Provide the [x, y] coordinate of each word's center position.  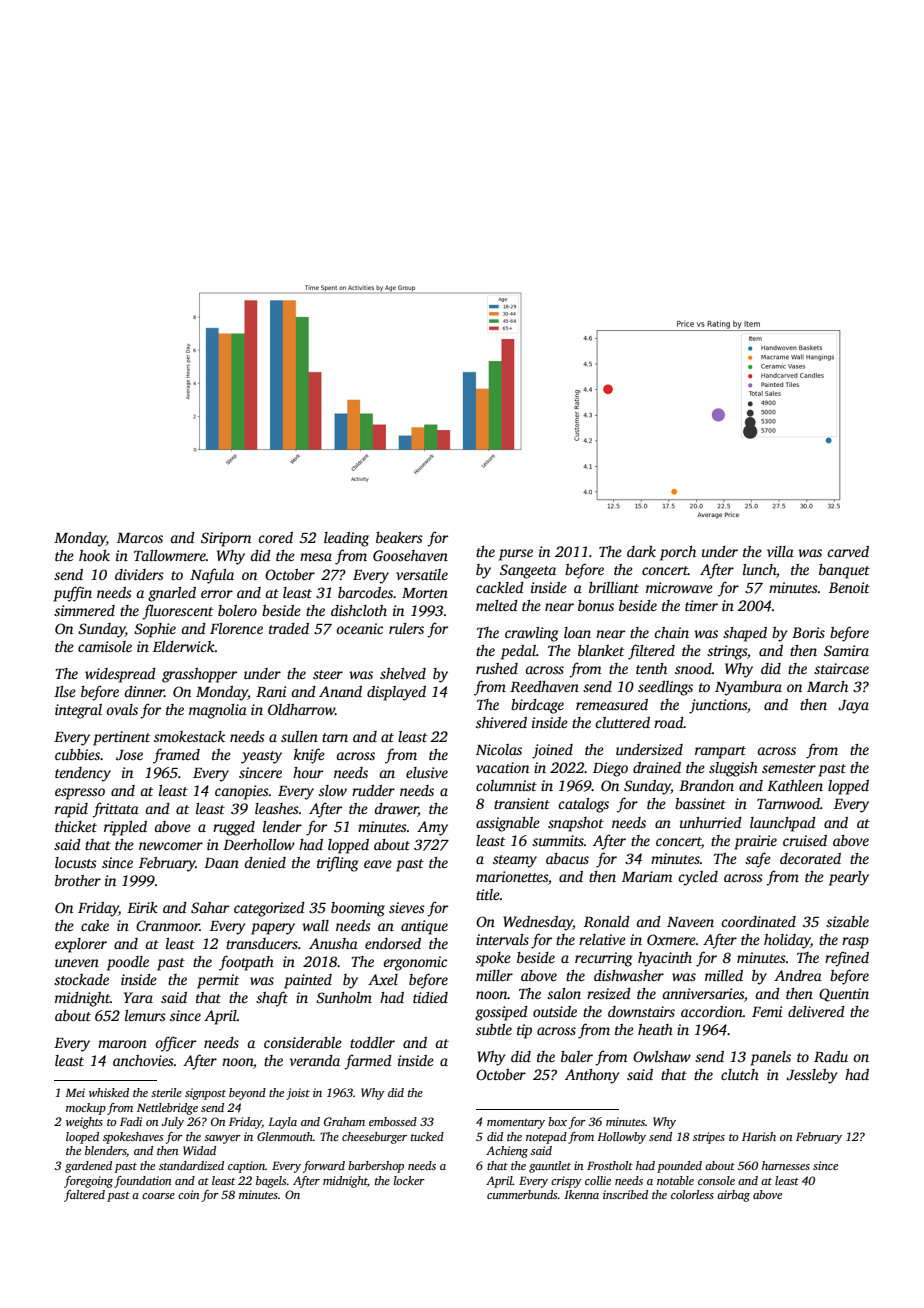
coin [188, 1194]
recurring [604, 959]
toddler [372, 1042]
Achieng [507, 1152]
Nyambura [748, 688]
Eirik [142, 907]
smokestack [189, 736]
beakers [399, 537]
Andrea [798, 975]
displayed [396, 693]
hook [94, 555]
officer [175, 1044]
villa [780, 551]
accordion [712, 1011]
